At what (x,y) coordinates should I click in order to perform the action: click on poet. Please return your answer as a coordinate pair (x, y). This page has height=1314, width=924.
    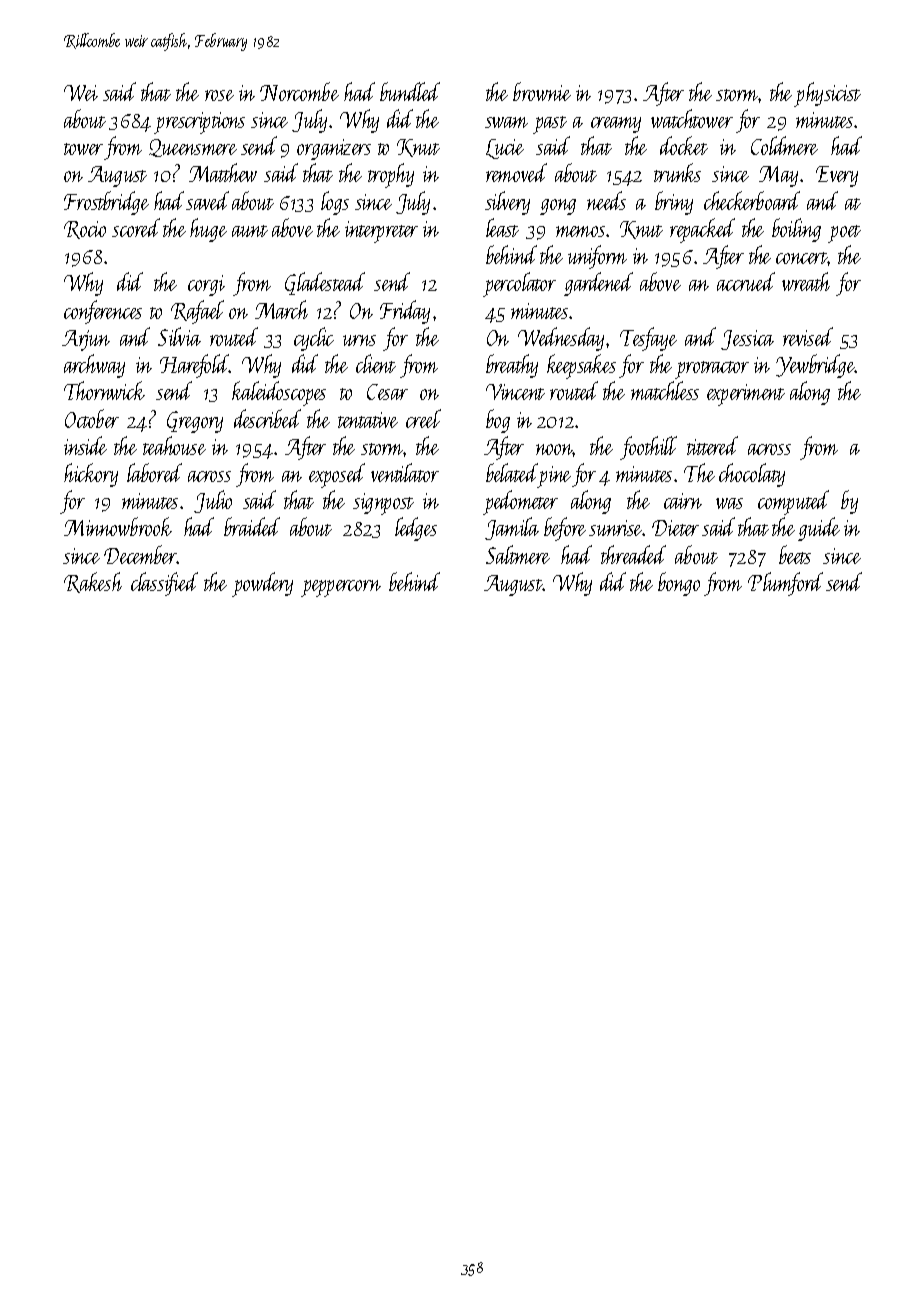
    Looking at the image, I should click on (844, 234).
